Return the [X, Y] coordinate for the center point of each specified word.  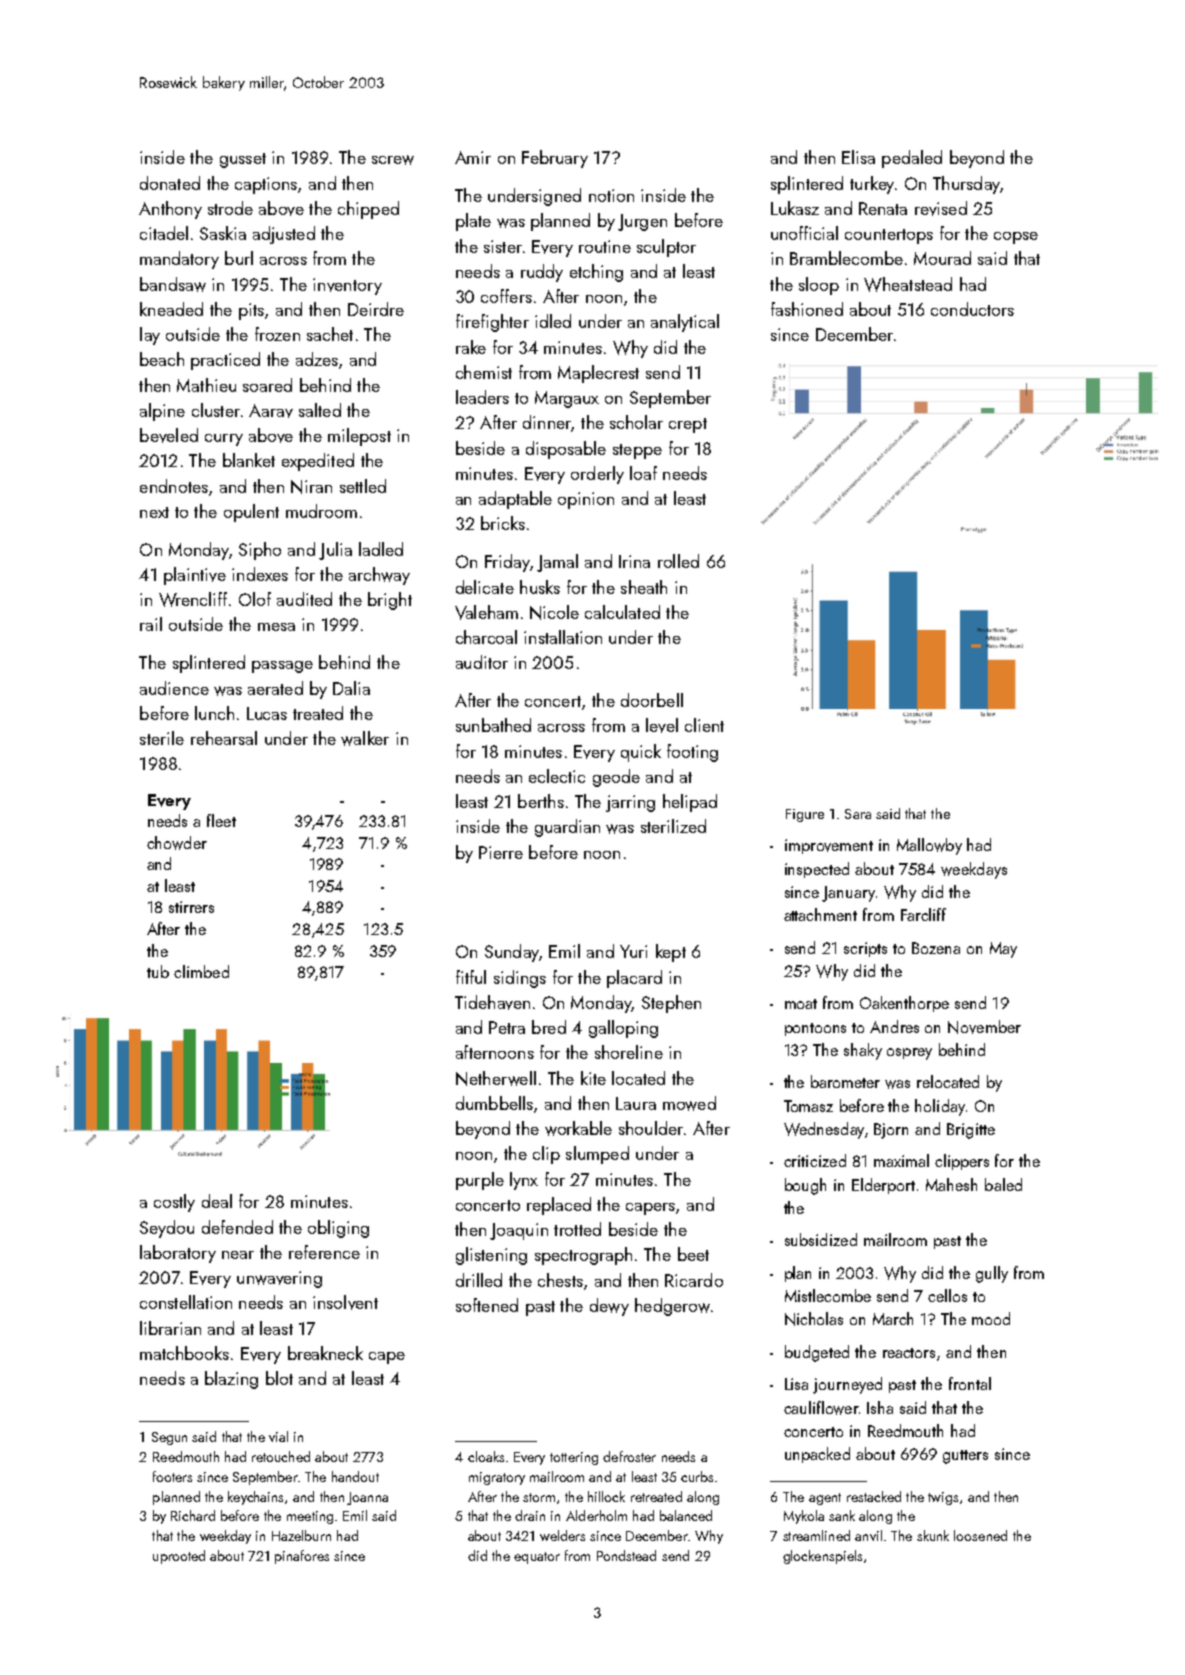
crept [688, 425]
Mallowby [929, 846]
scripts [865, 949]
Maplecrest [598, 374]
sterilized [673, 826]
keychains [255, 1498]
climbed [201, 971]
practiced [225, 361]
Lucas [267, 713]
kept [671, 953]
